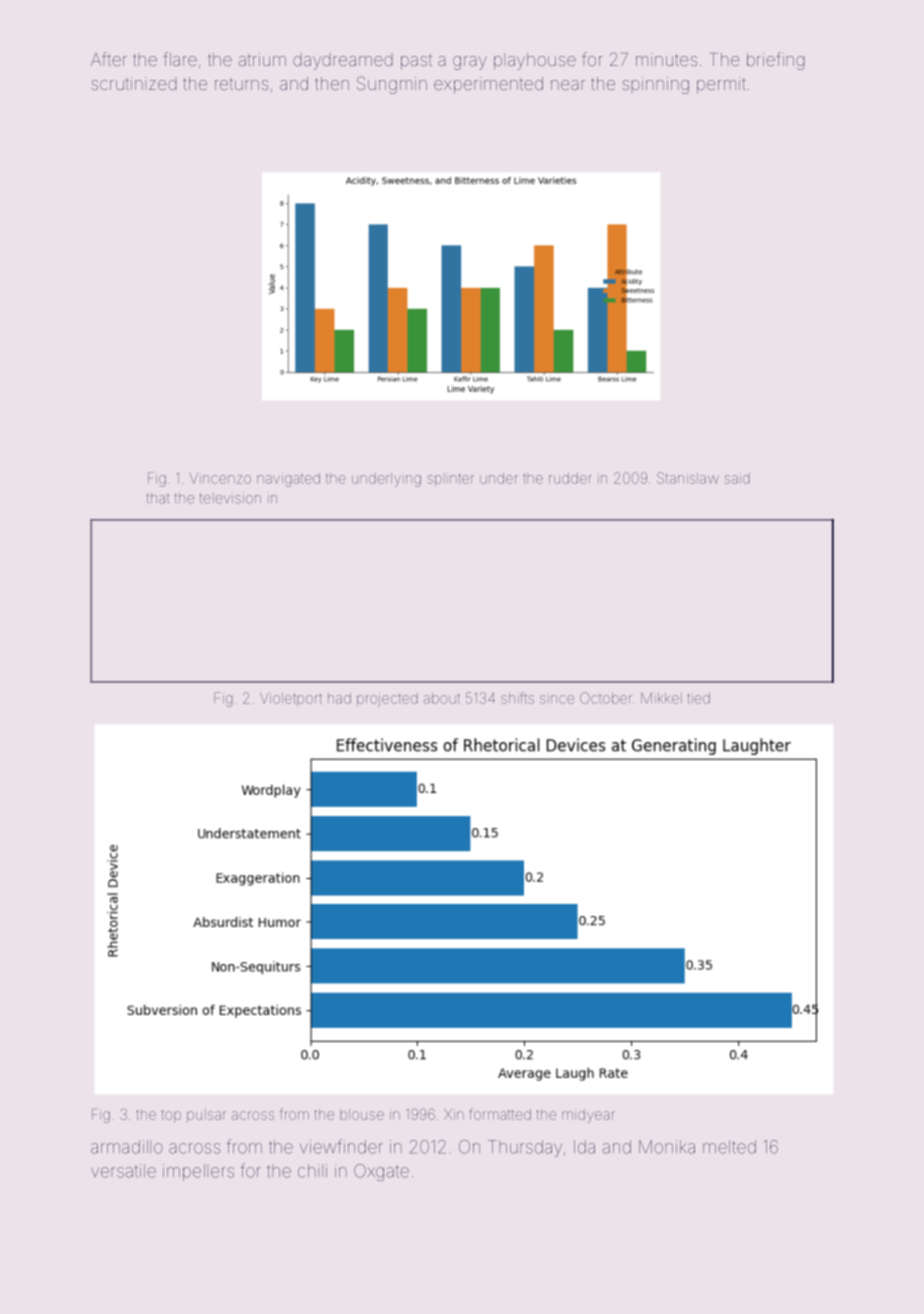  I want to click on Violetport, so click(291, 699).
